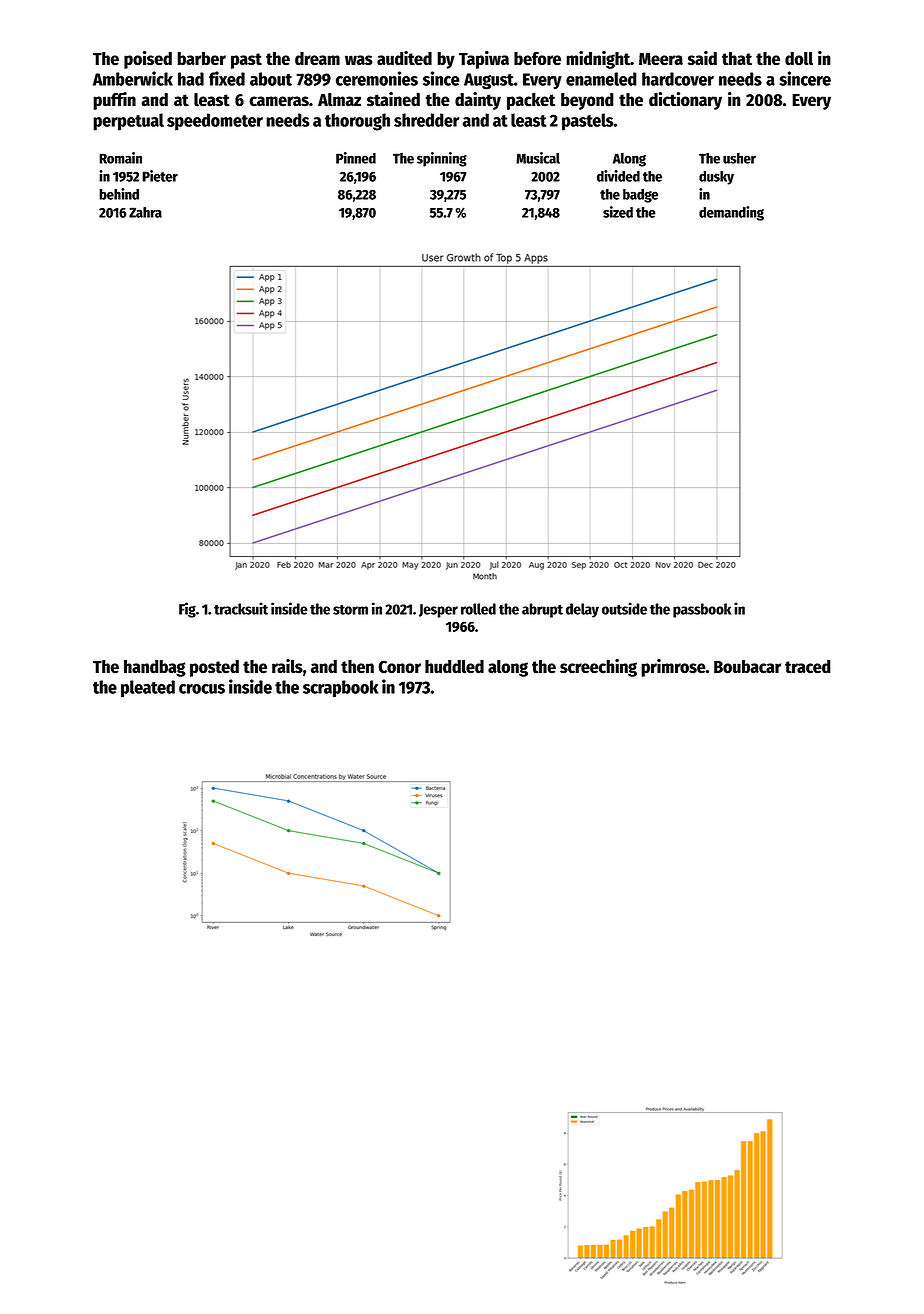 This screenshot has height=1314, width=924. What do you see at coordinates (702, 610) in the screenshot?
I see `passbook` at bounding box center [702, 610].
